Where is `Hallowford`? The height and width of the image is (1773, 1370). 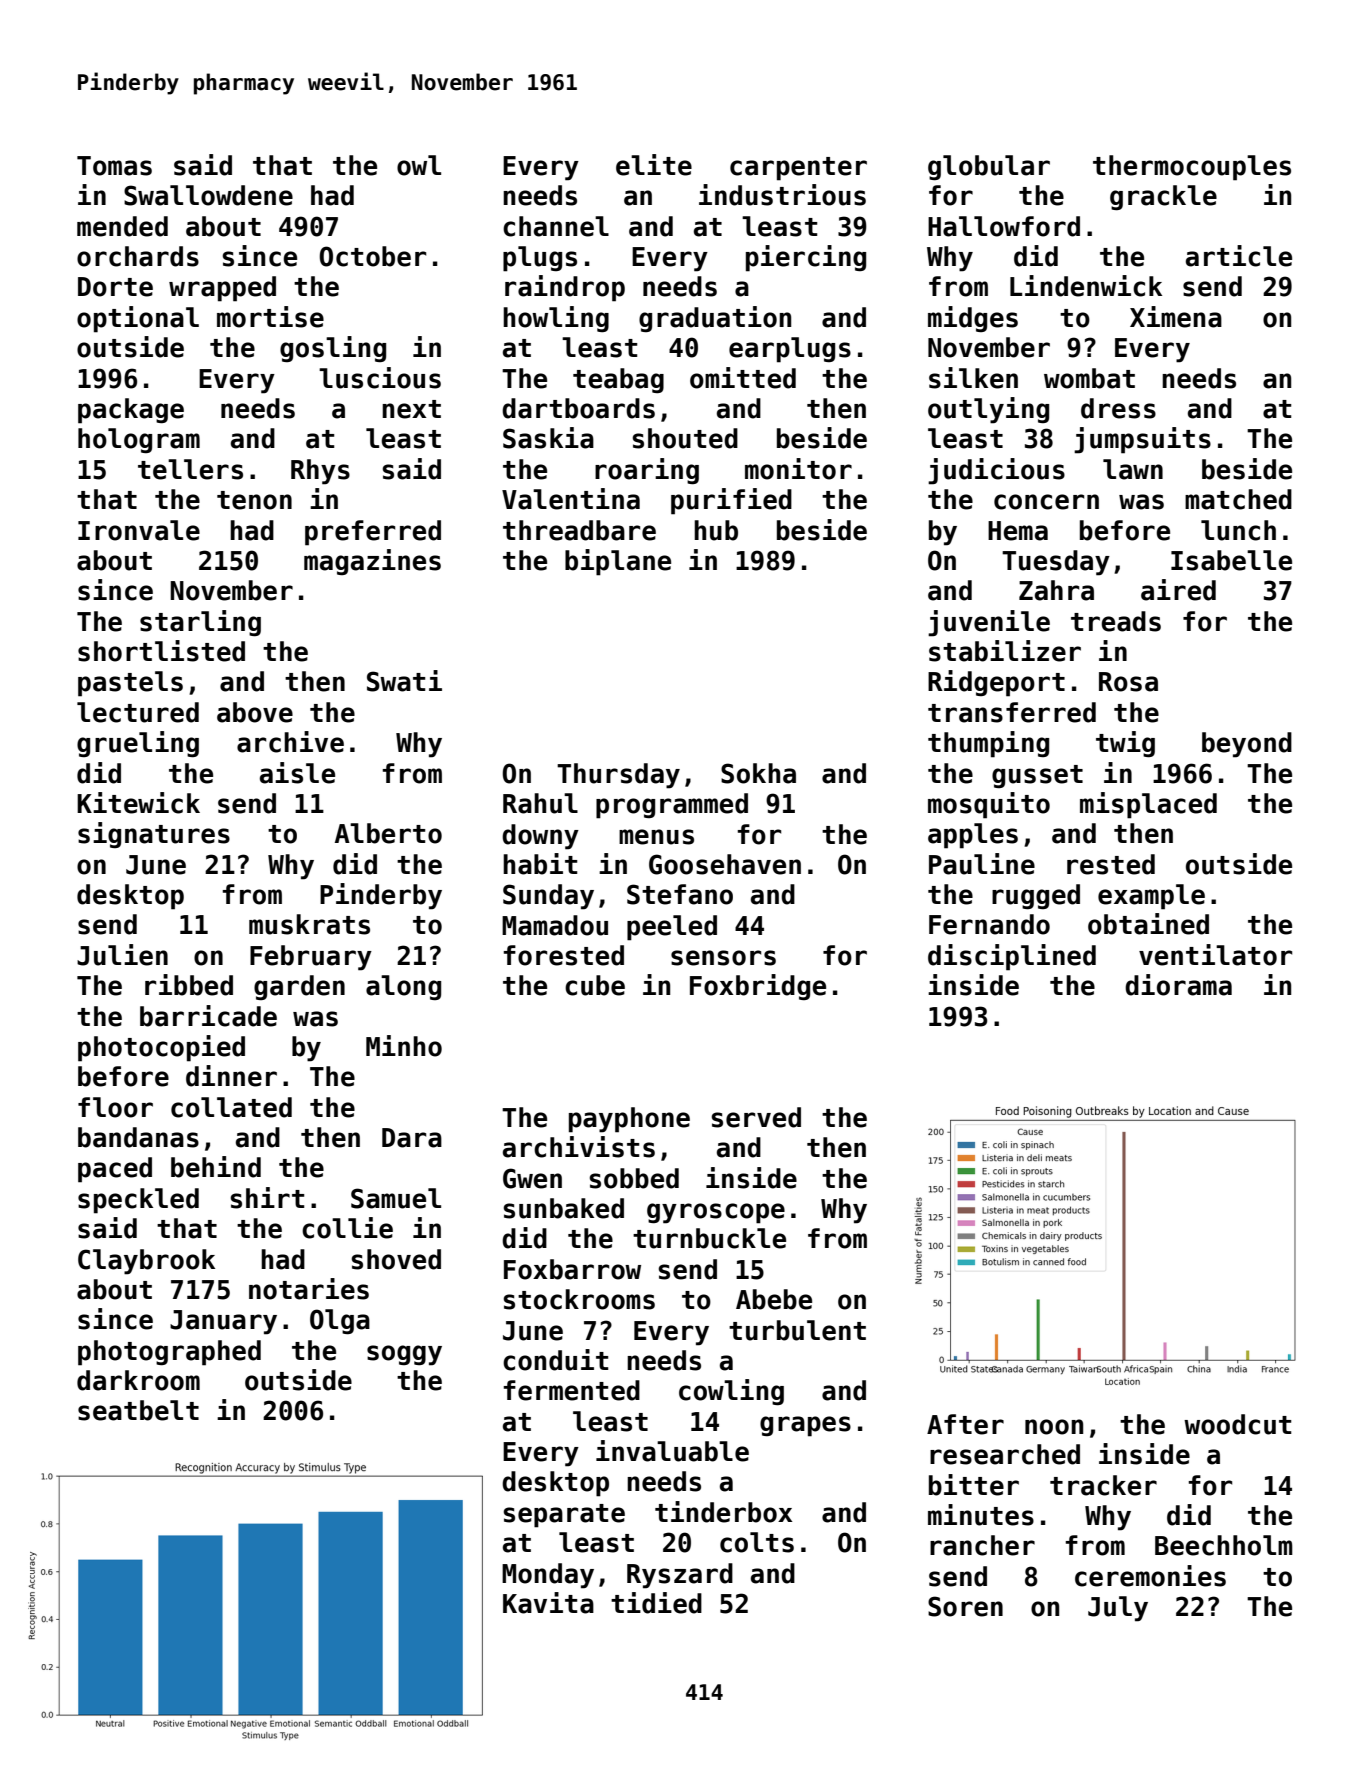
Hallowford is located at coordinates (1004, 226).
